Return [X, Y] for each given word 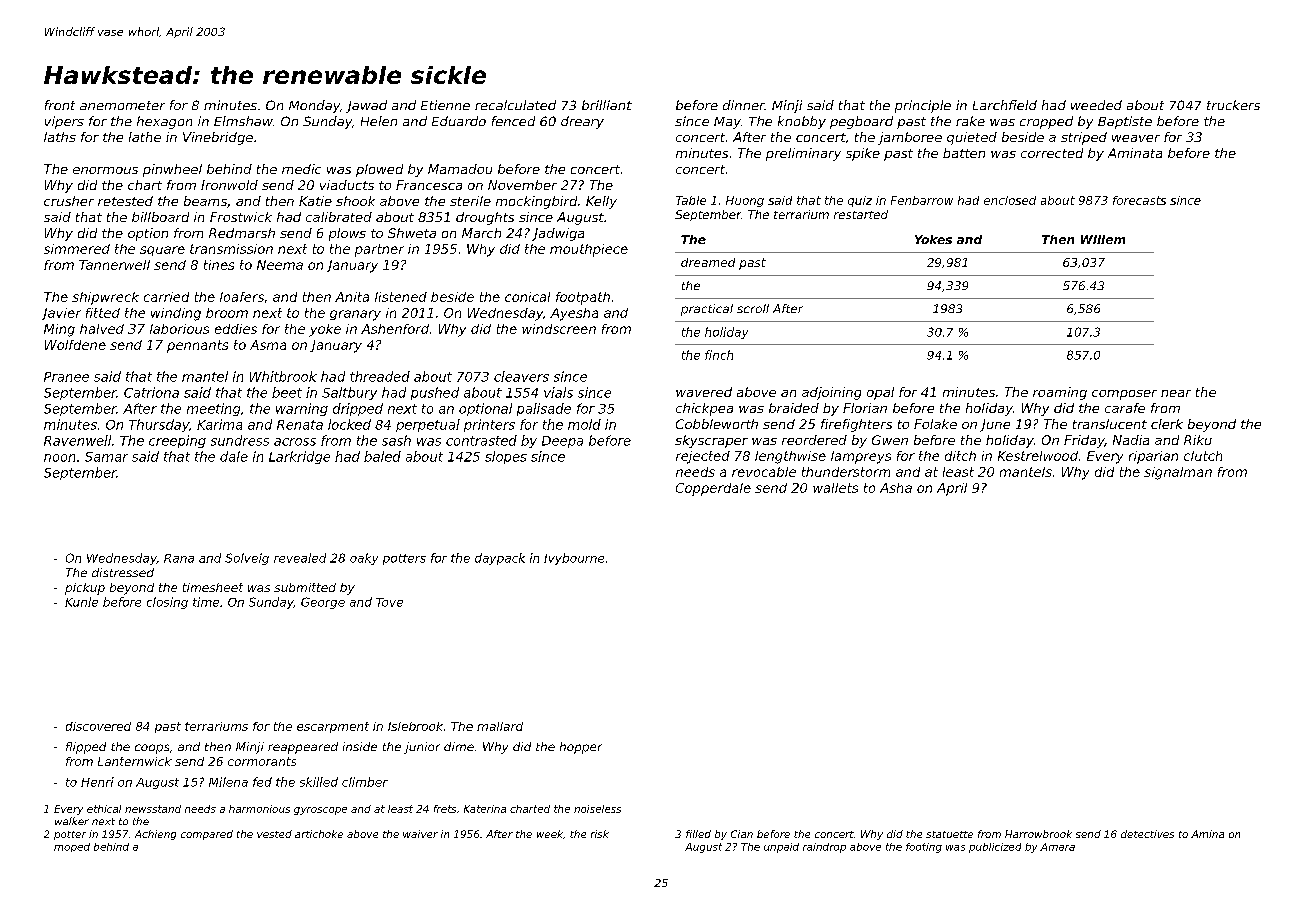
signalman [1178, 473]
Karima [219, 424]
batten [964, 153]
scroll [753, 308]
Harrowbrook [1038, 834]
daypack [500, 559]
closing [167, 603]
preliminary [803, 154]
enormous [105, 170]
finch [719, 355]
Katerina [485, 809]
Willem [1103, 239]
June [995, 425]
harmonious [259, 809]
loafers [242, 297]
